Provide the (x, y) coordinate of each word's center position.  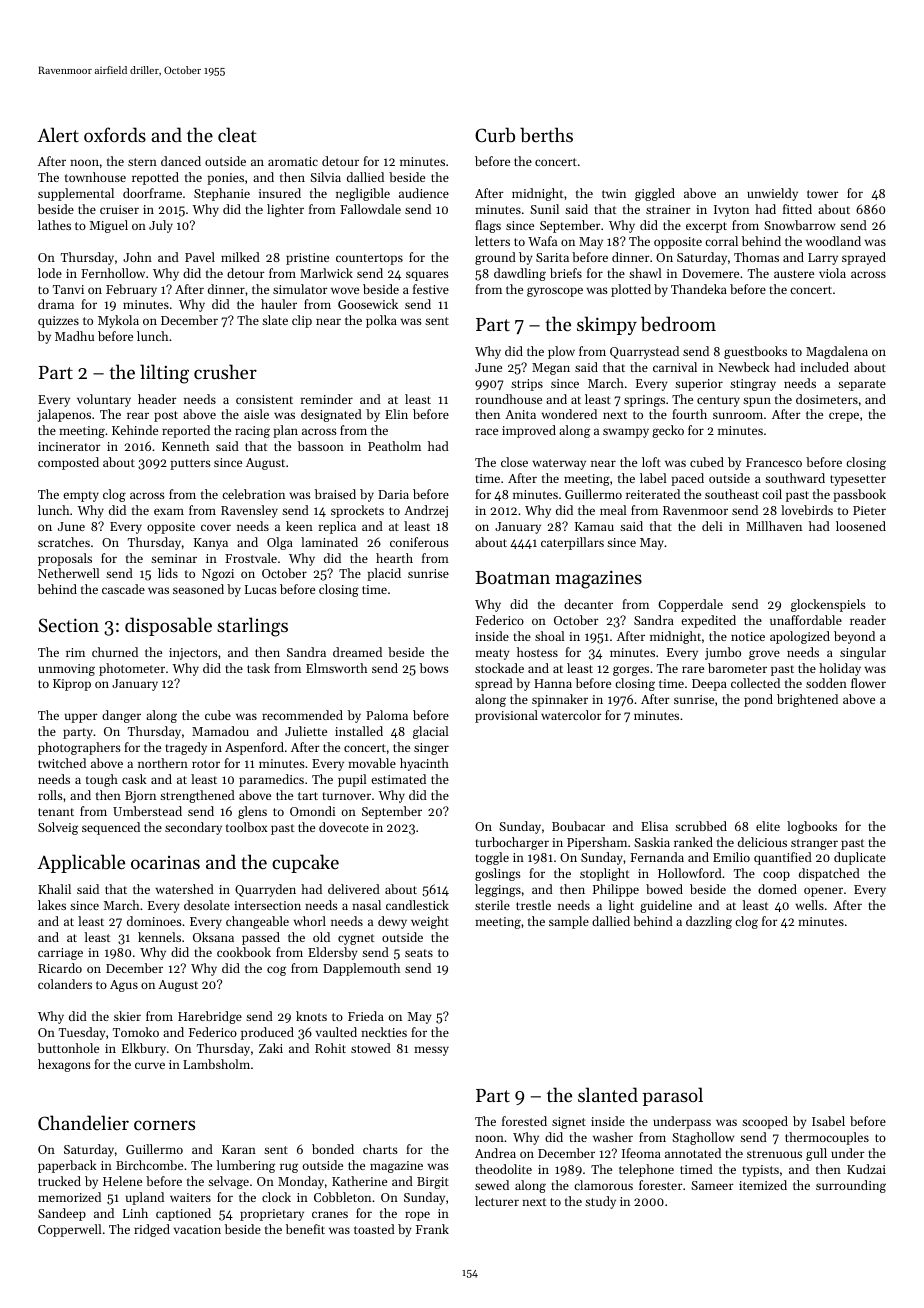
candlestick (417, 905)
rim (75, 652)
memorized (69, 1197)
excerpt (706, 227)
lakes (52, 905)
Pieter (869, 510)
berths (546, 134)
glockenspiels (828, 605)
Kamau (594, 526)
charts (380, 1149)
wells (809, 905)
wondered (569, 414)
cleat (237, 134)
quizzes (58, 322)
